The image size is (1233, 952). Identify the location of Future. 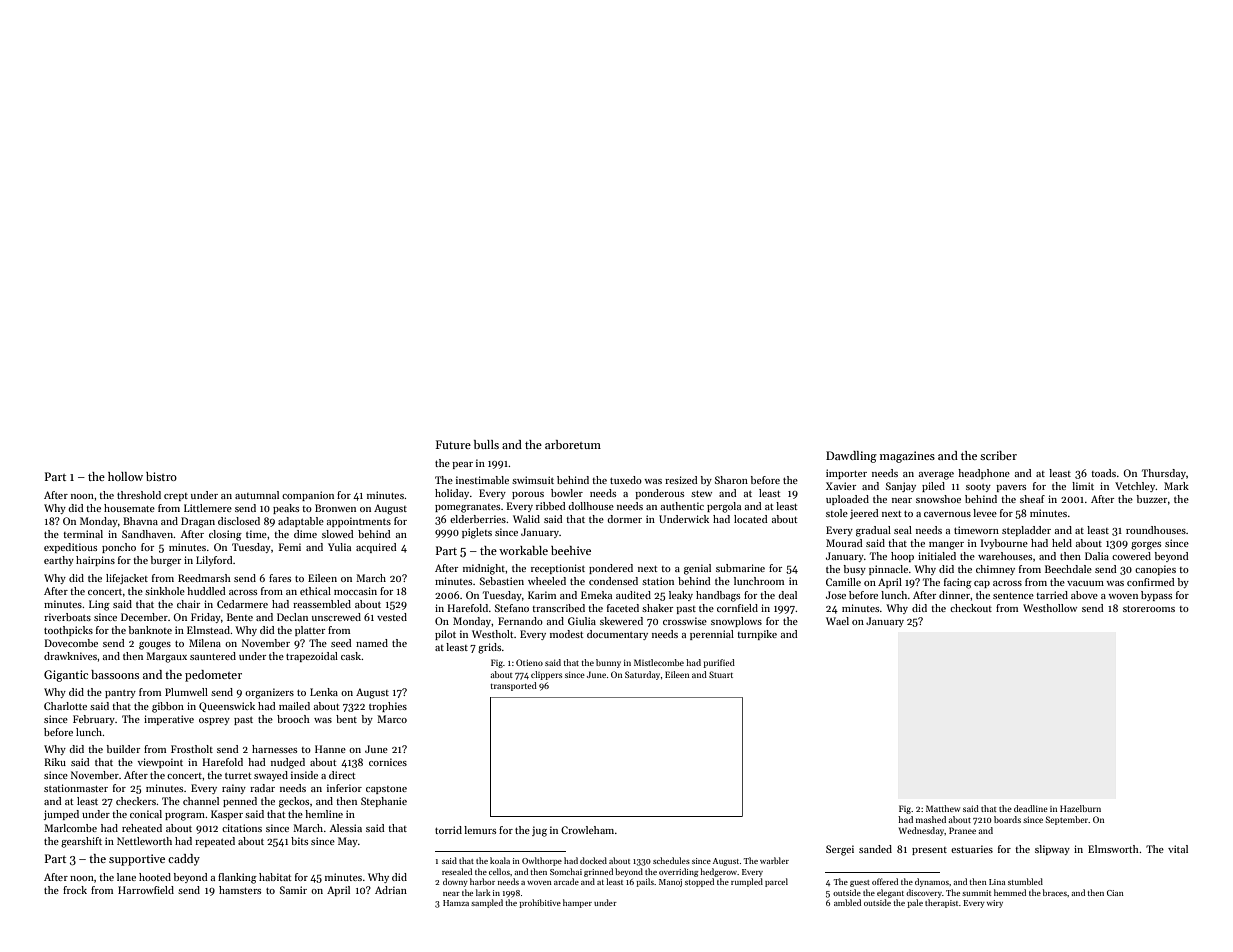
(453, 444).
